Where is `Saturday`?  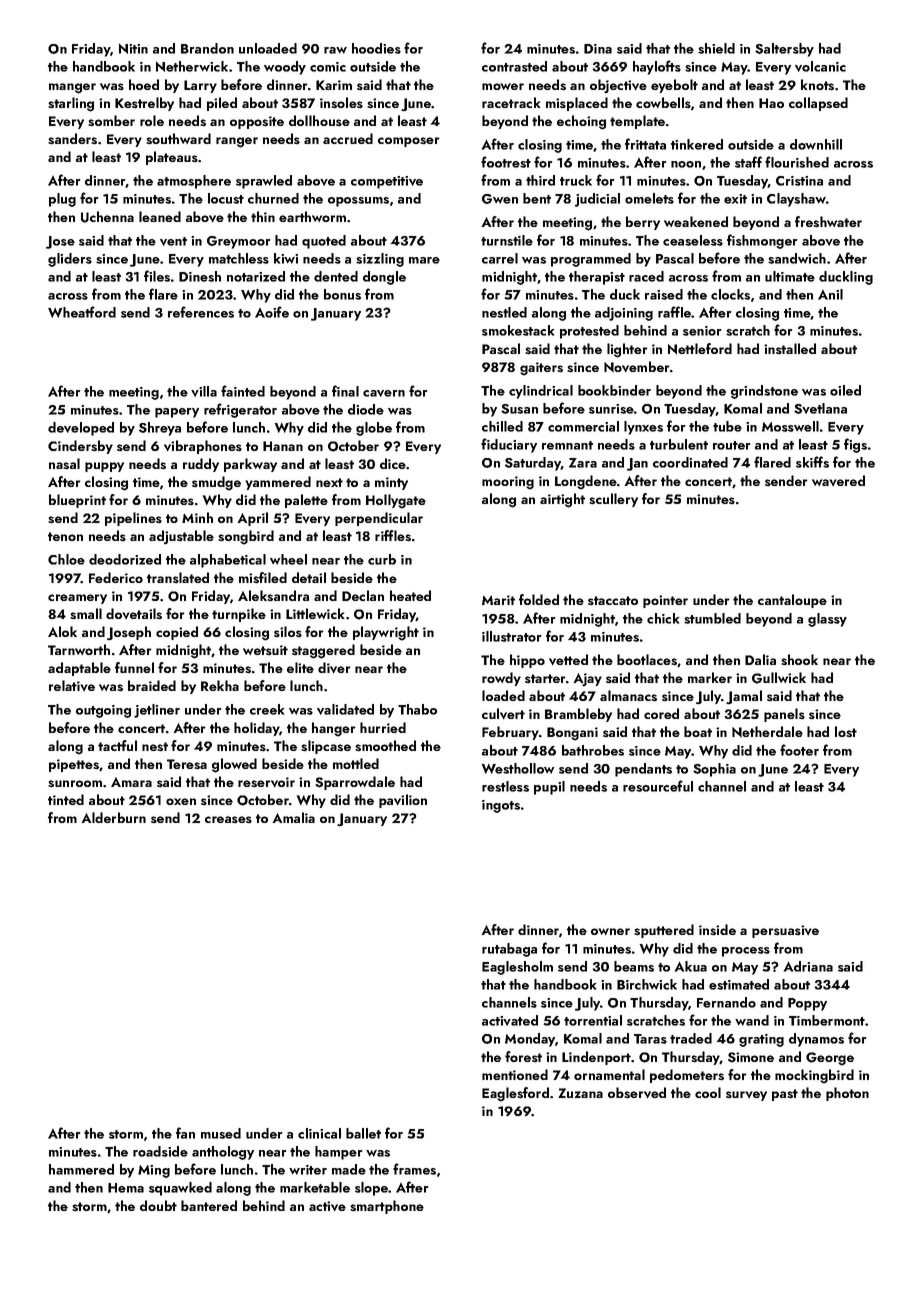
Saturday is located at coordinates (533, 464).
